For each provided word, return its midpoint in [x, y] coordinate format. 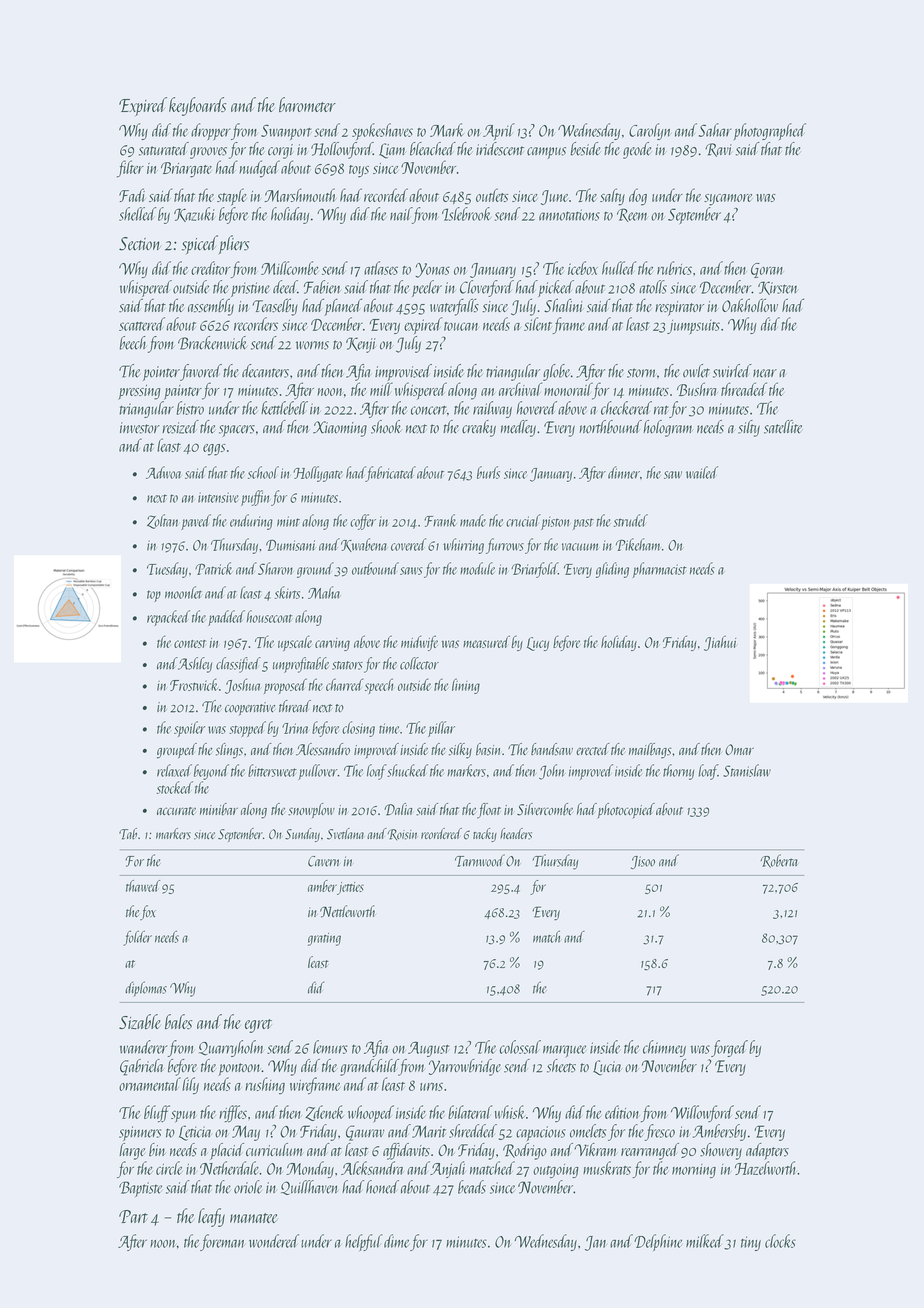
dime [397, 1241]
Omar [739, 749]
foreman [222, 1242]
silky [460, 751]
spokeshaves [382, 131]
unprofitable [301, 665]
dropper [211, 131]
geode [637, 150]
